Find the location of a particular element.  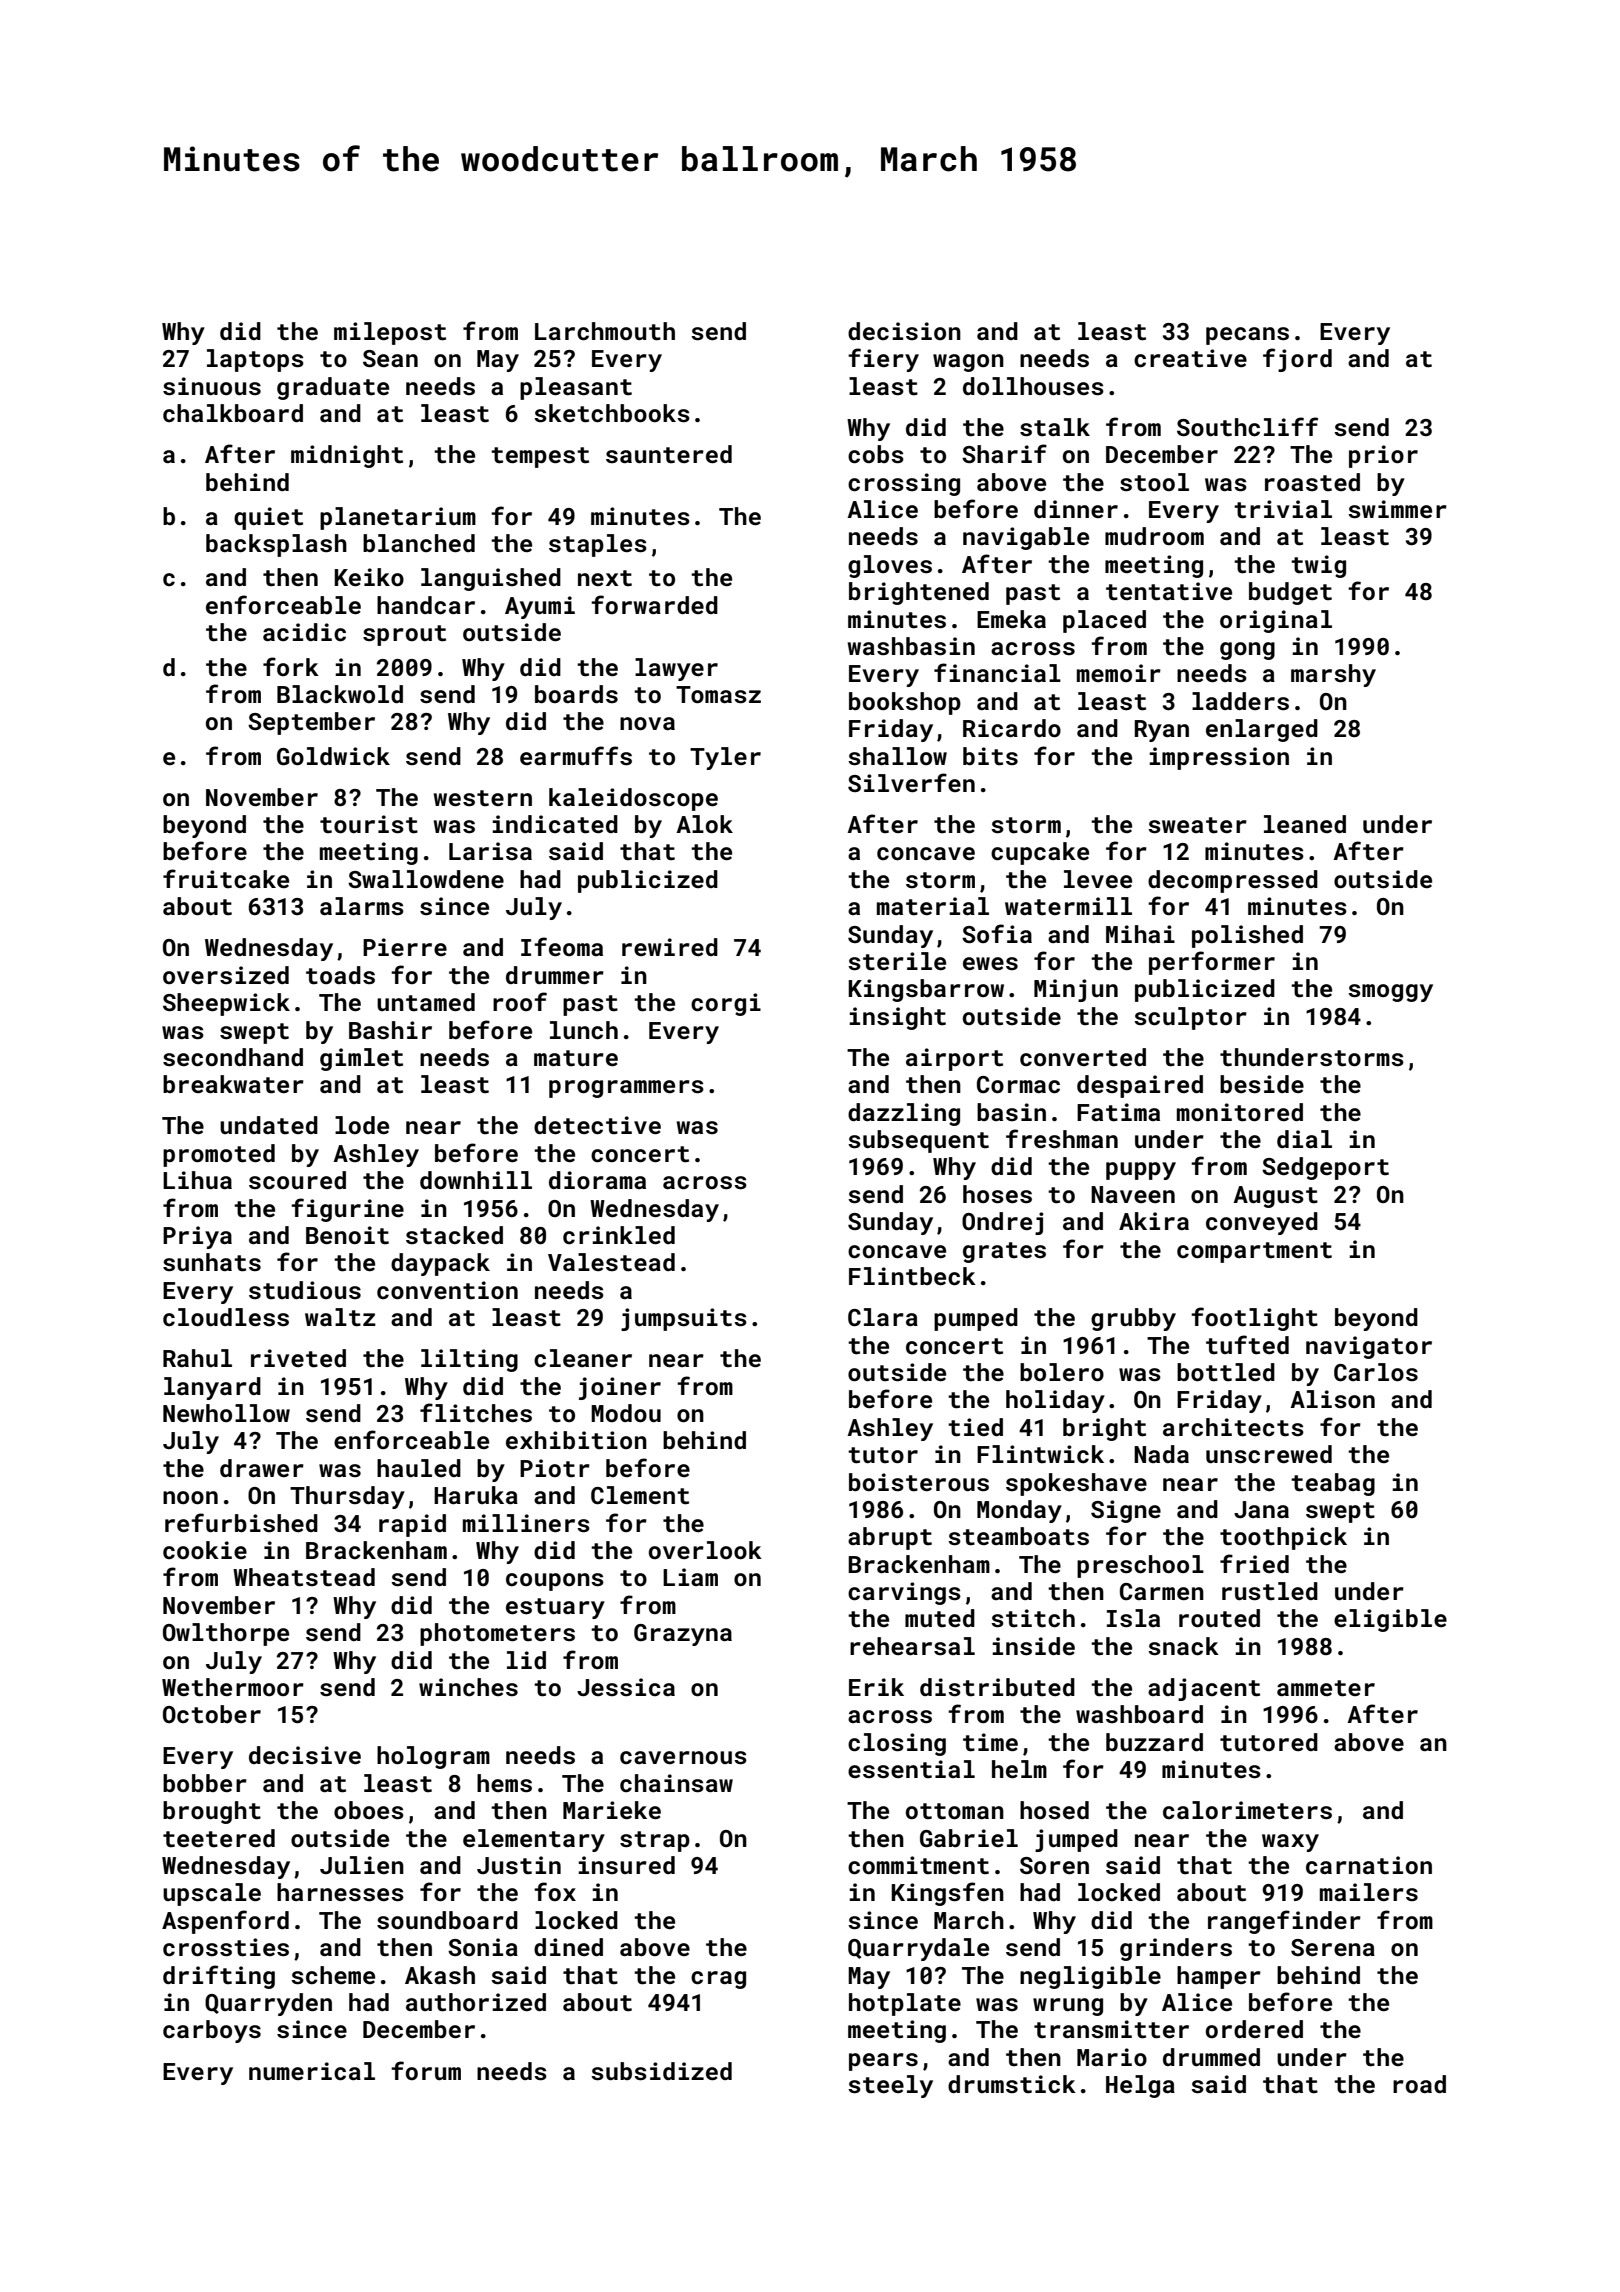

Helga is located at coordinates (1140, 2086).
